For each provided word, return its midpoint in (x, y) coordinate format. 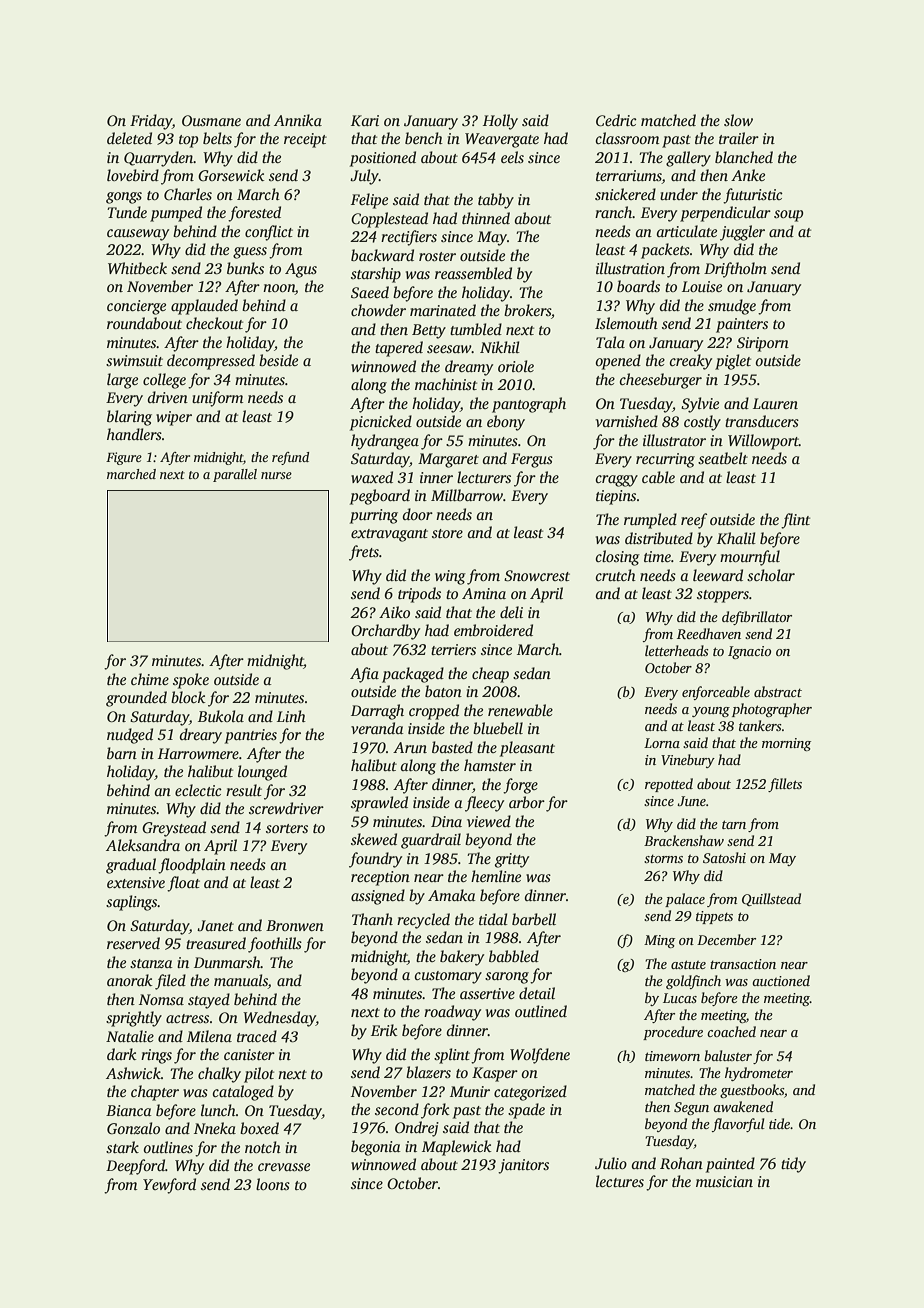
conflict (269, 233)
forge (520, 786)
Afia (364, 675)
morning (786, 744)
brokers (527, 310)
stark (122, 1147)
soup (788, 216)
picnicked (381, 423)
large (122, 381)
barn (122, 753)
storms (663, 858)
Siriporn (763, 344)
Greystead (174, 829)
